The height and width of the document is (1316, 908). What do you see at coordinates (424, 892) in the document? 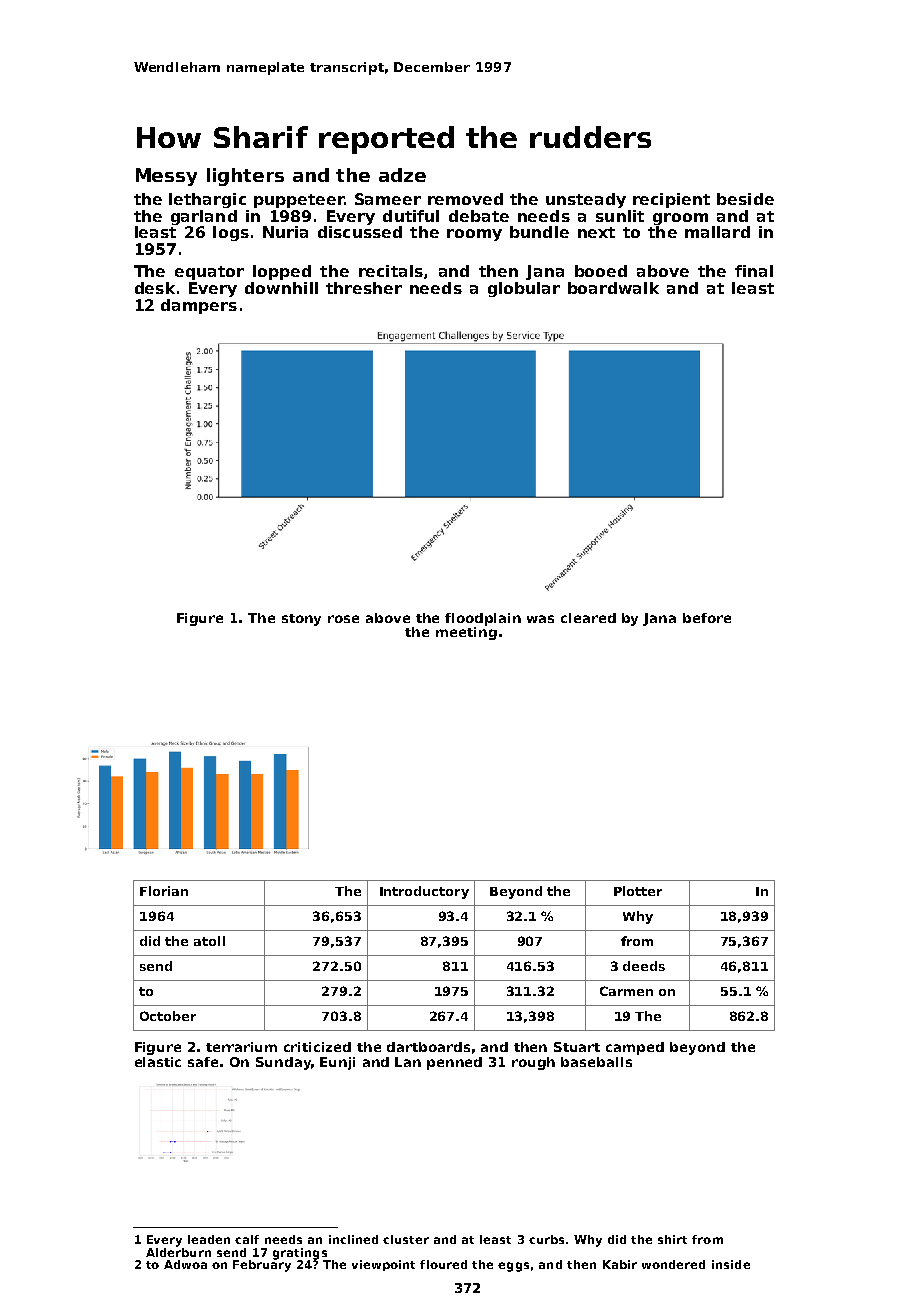
I see `Introductory` at bounding box center [424, 892].
